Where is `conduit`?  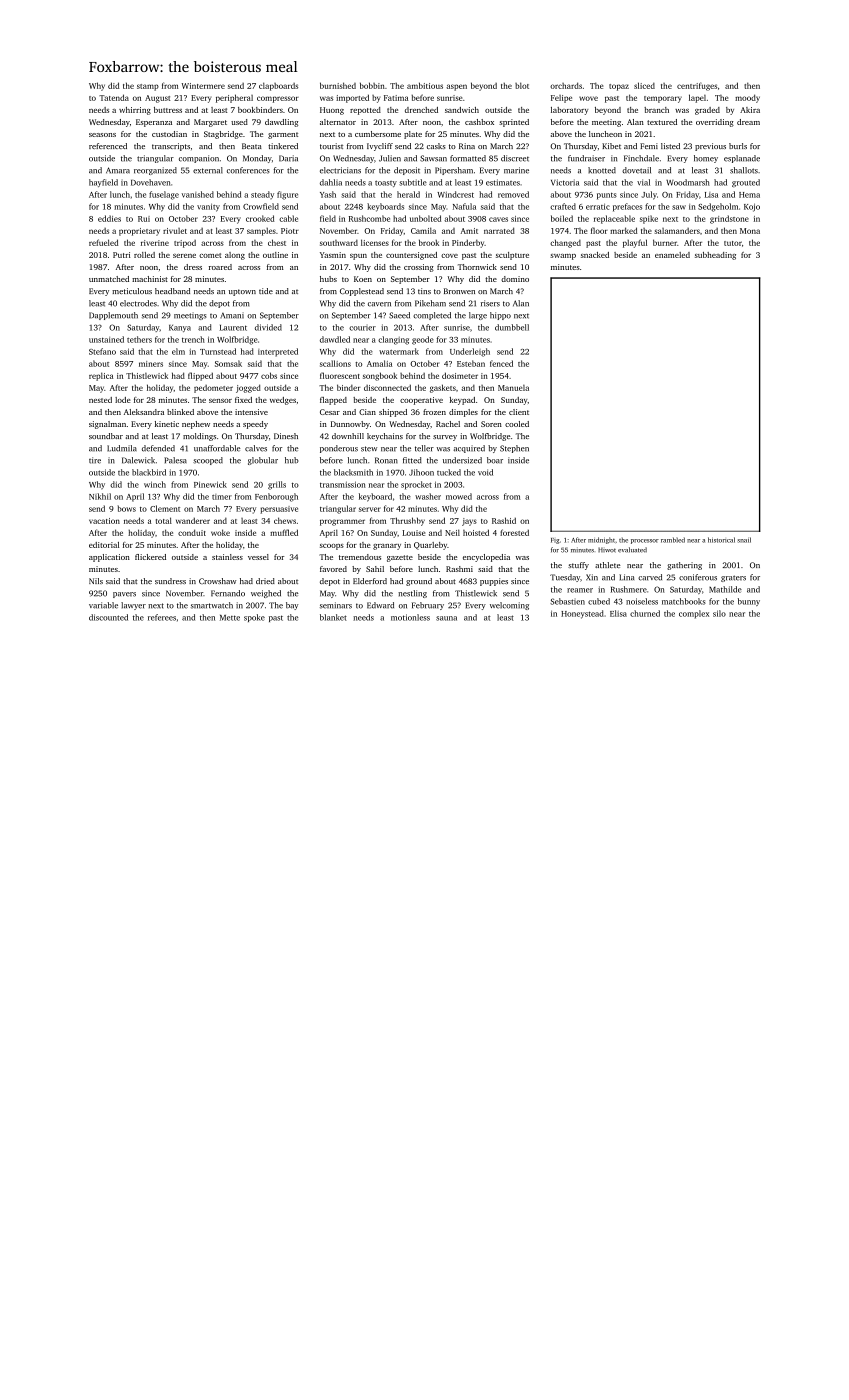 conduit is located at coordinates (192, 532).
